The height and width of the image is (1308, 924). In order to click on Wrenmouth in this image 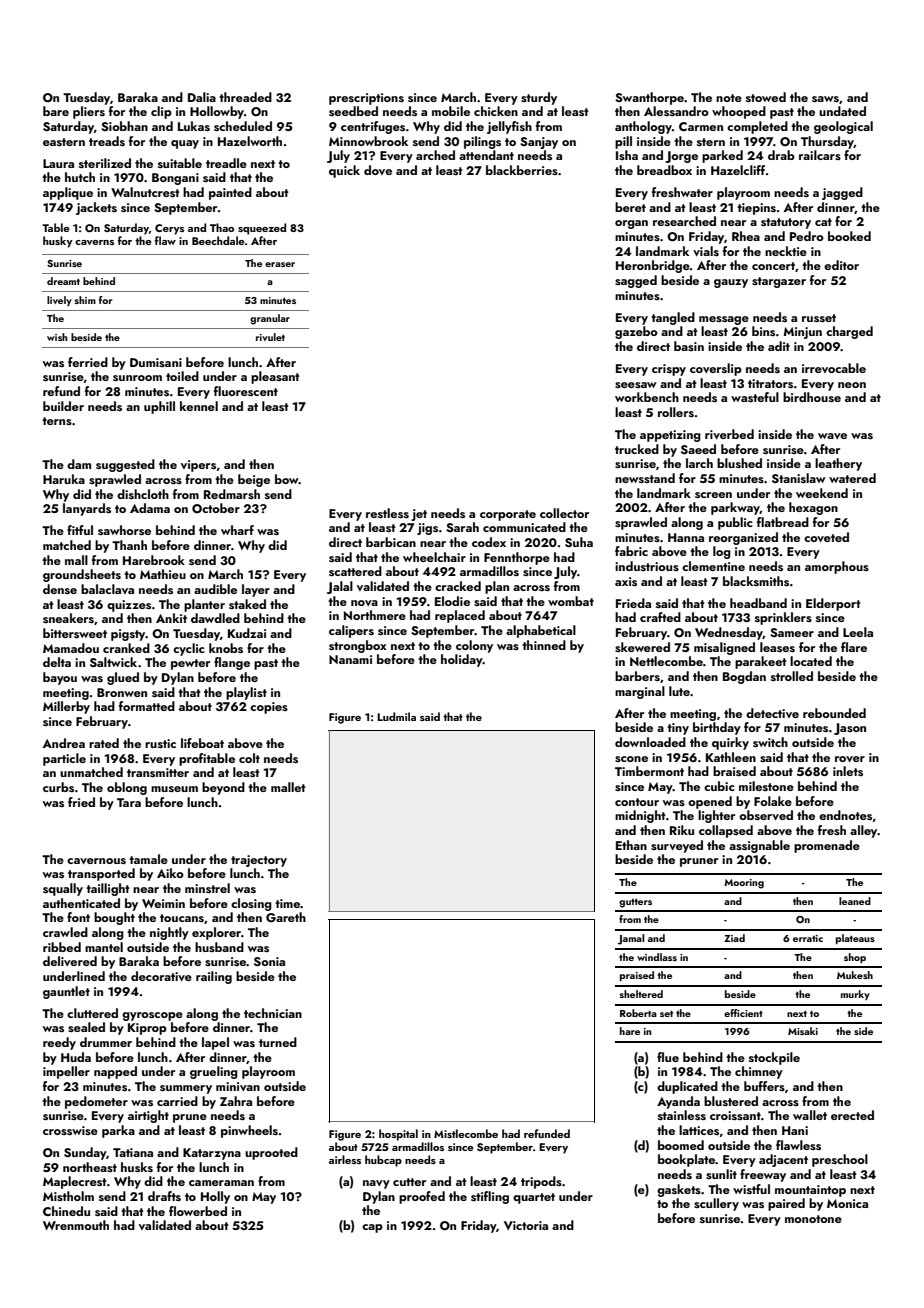, I will do `click(76, 1225)`.
